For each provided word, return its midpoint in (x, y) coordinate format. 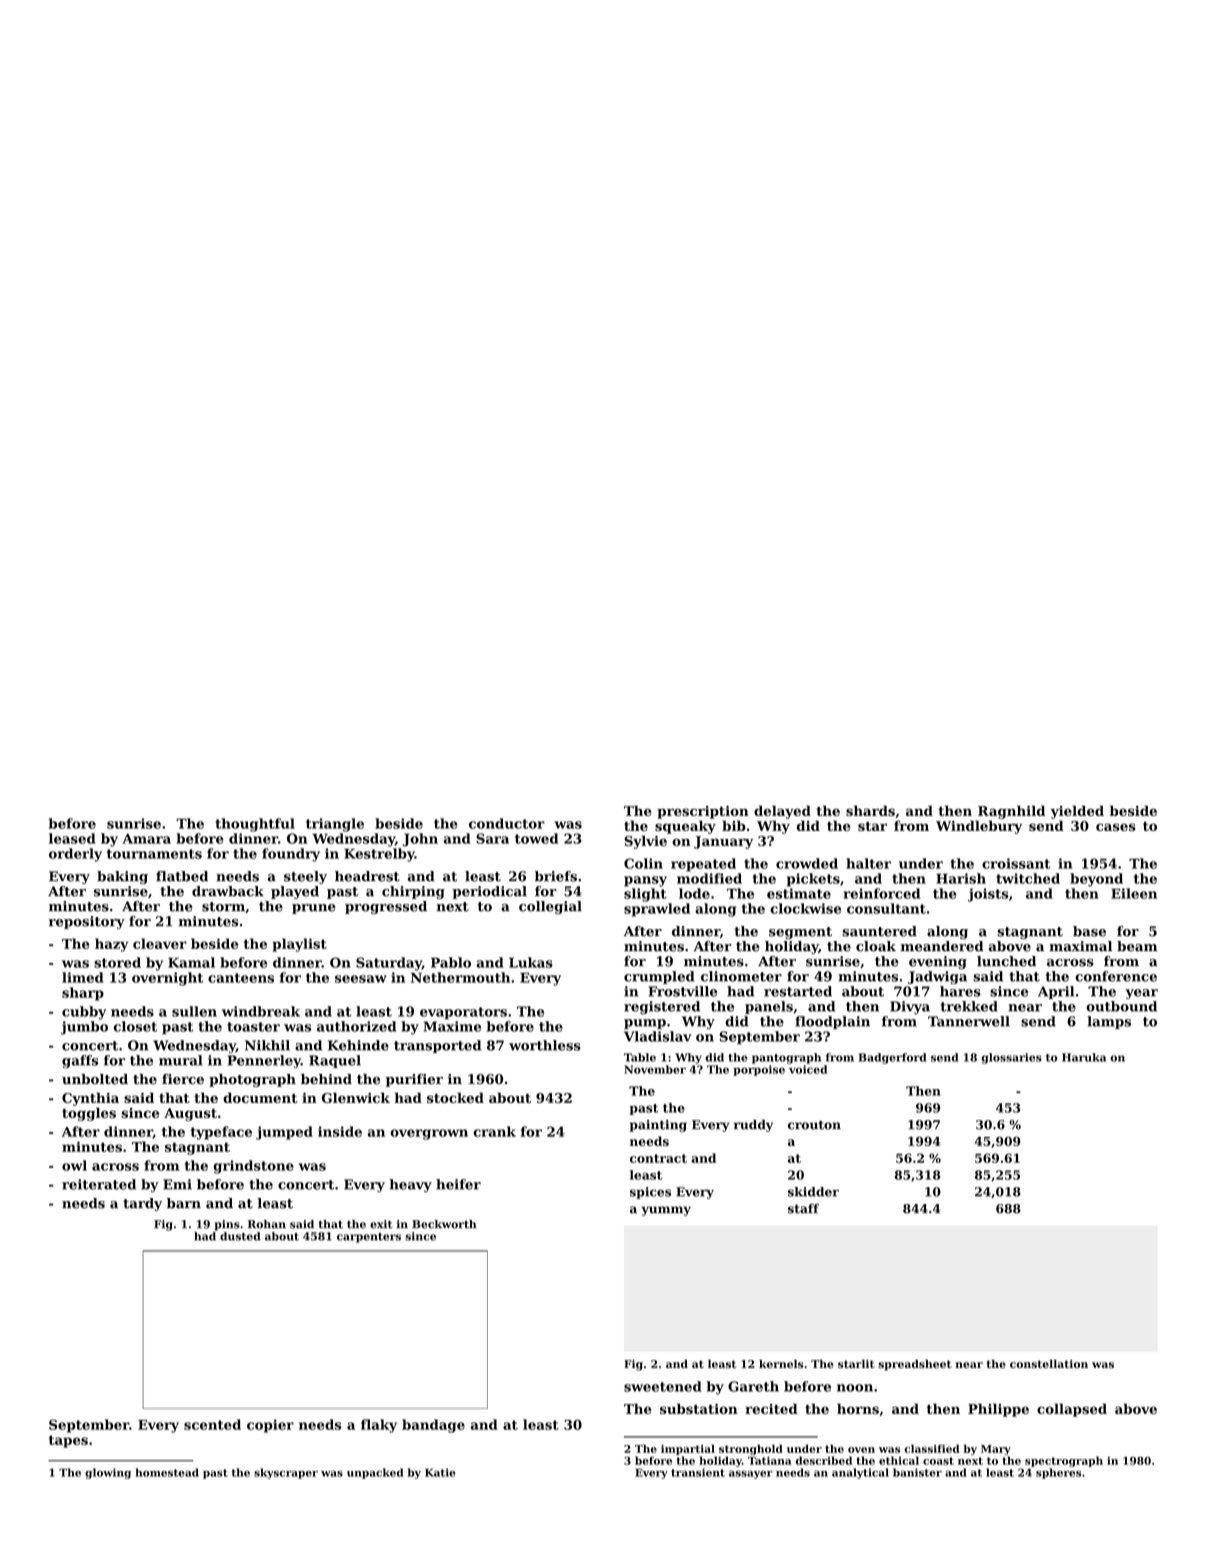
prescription (703, 812)
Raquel (335, 1061)
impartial (688, 1449)
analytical (860, 1473)
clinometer (741, 976)
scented (212, 1424)
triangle (335, 825)
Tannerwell (969, 1021)
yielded (1077, 812)
